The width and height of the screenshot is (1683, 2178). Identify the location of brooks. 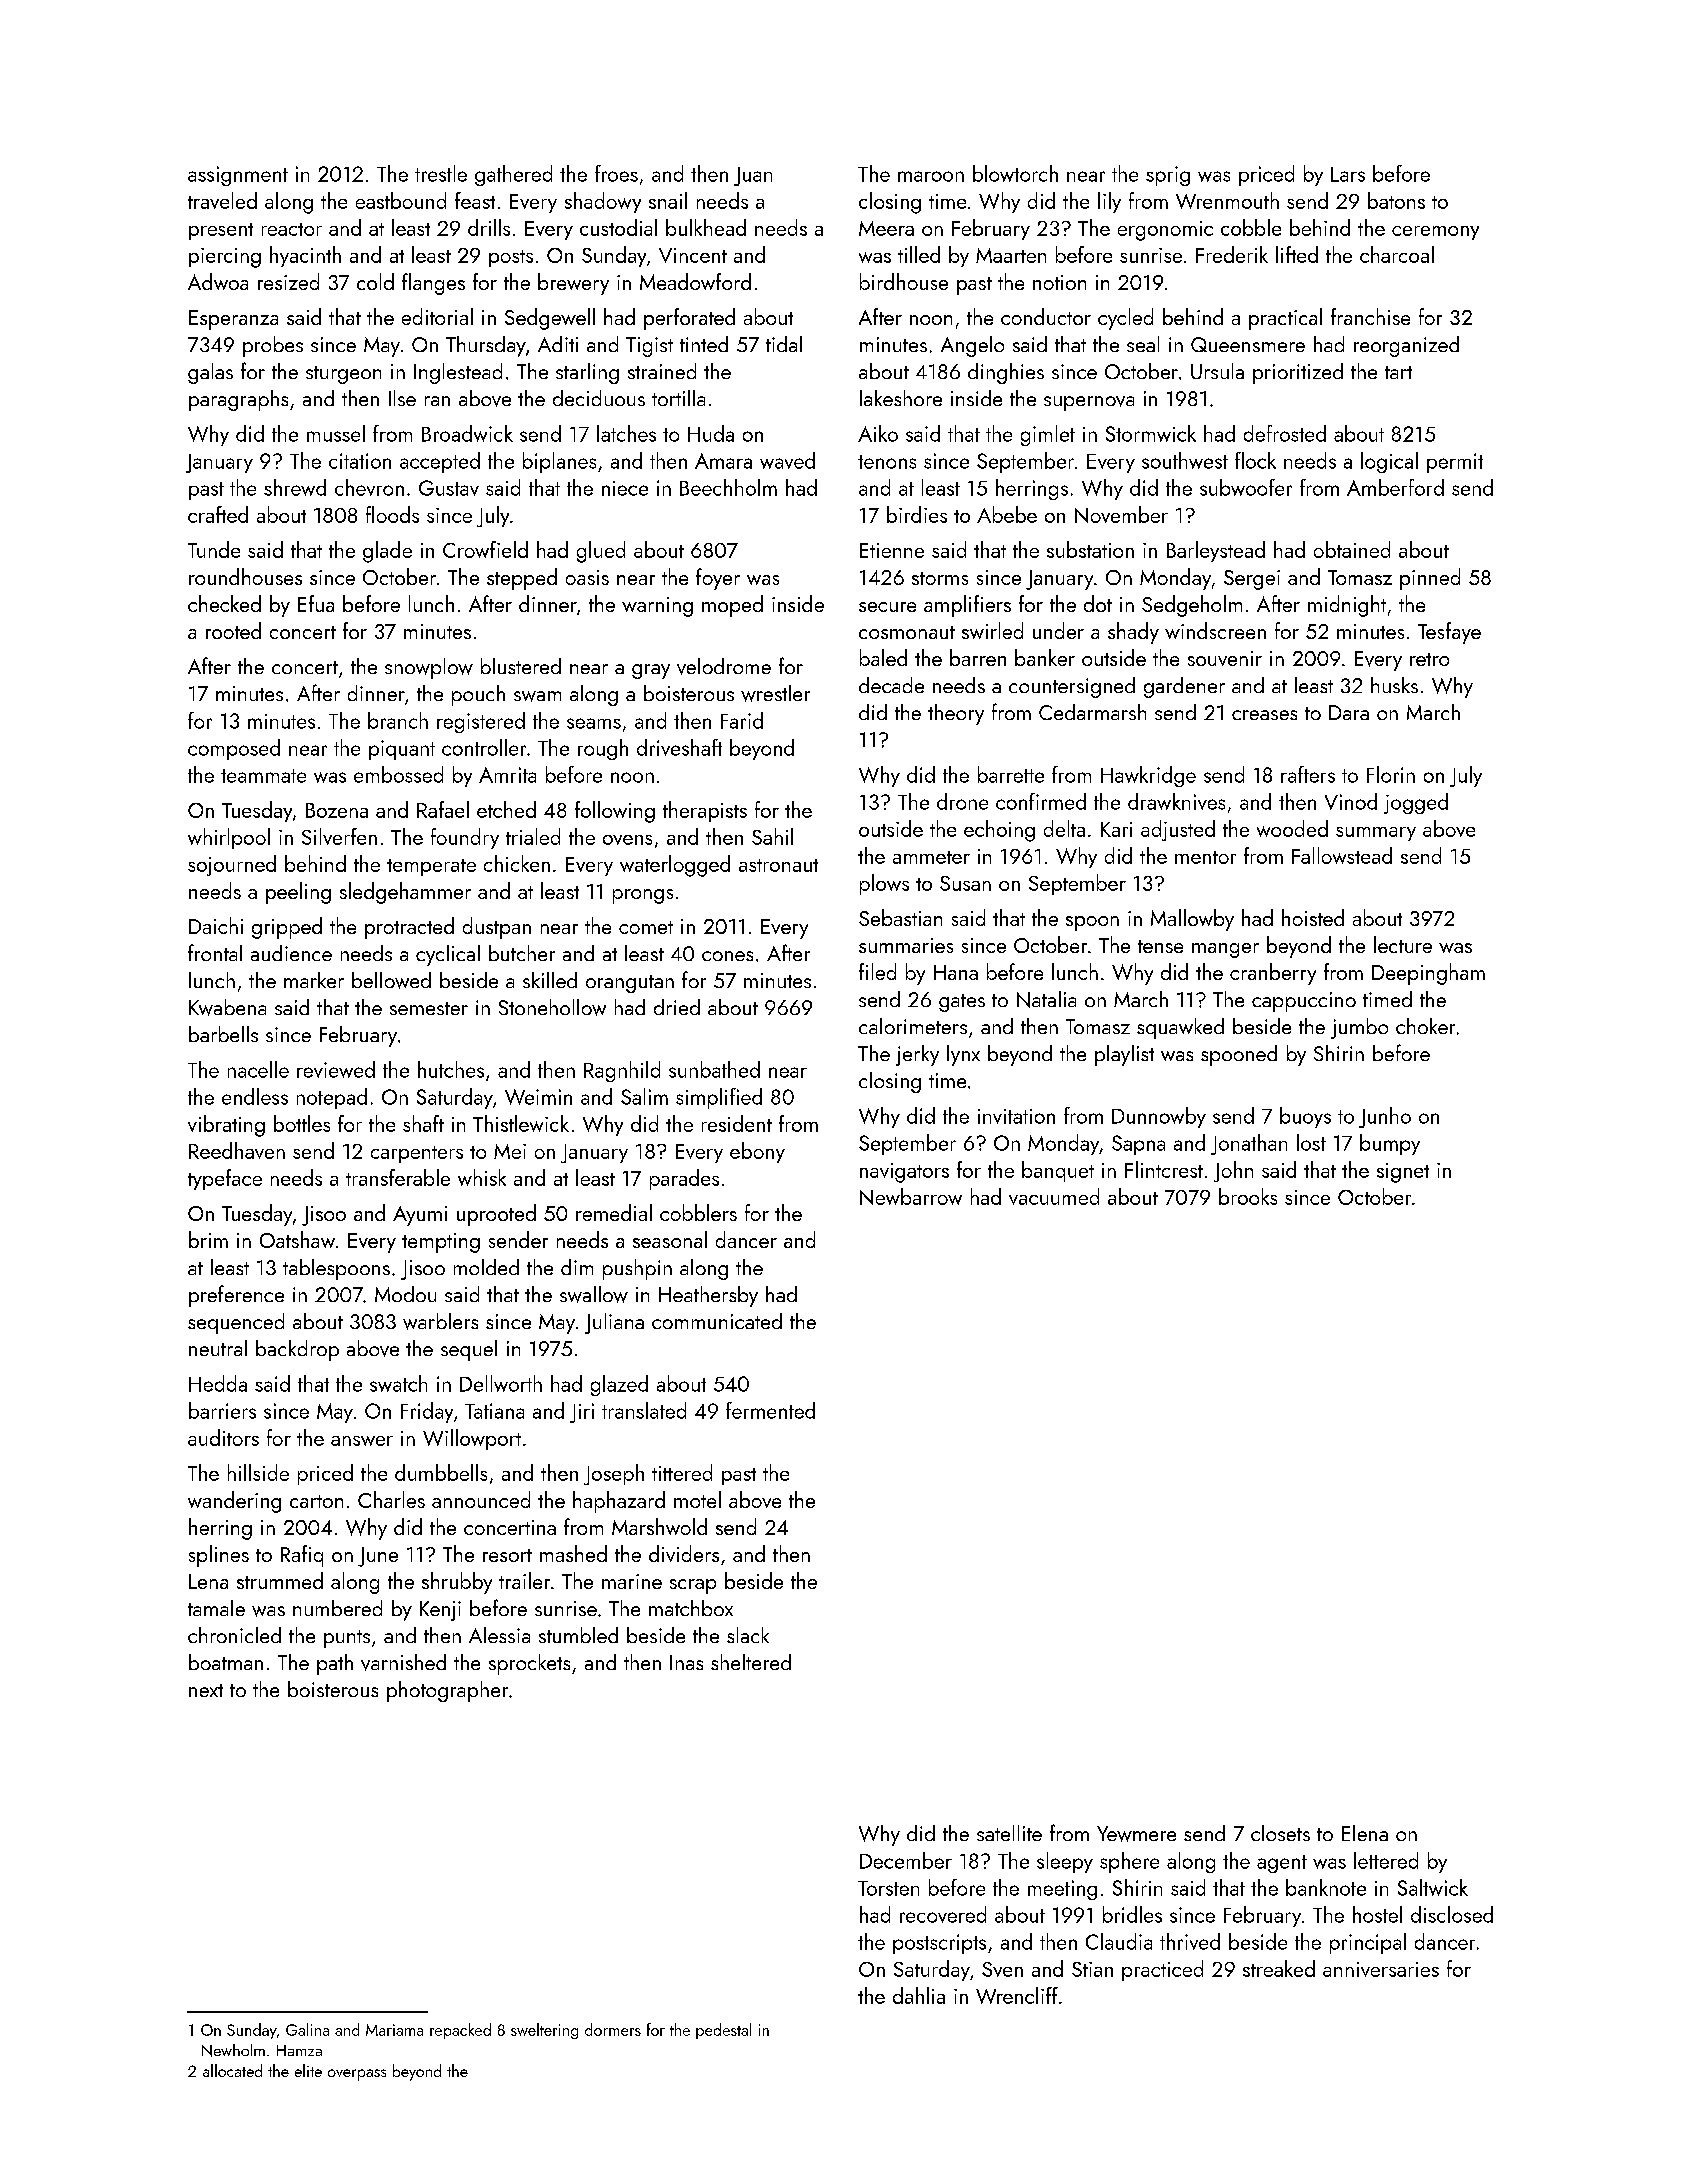
(1248, 1196).
